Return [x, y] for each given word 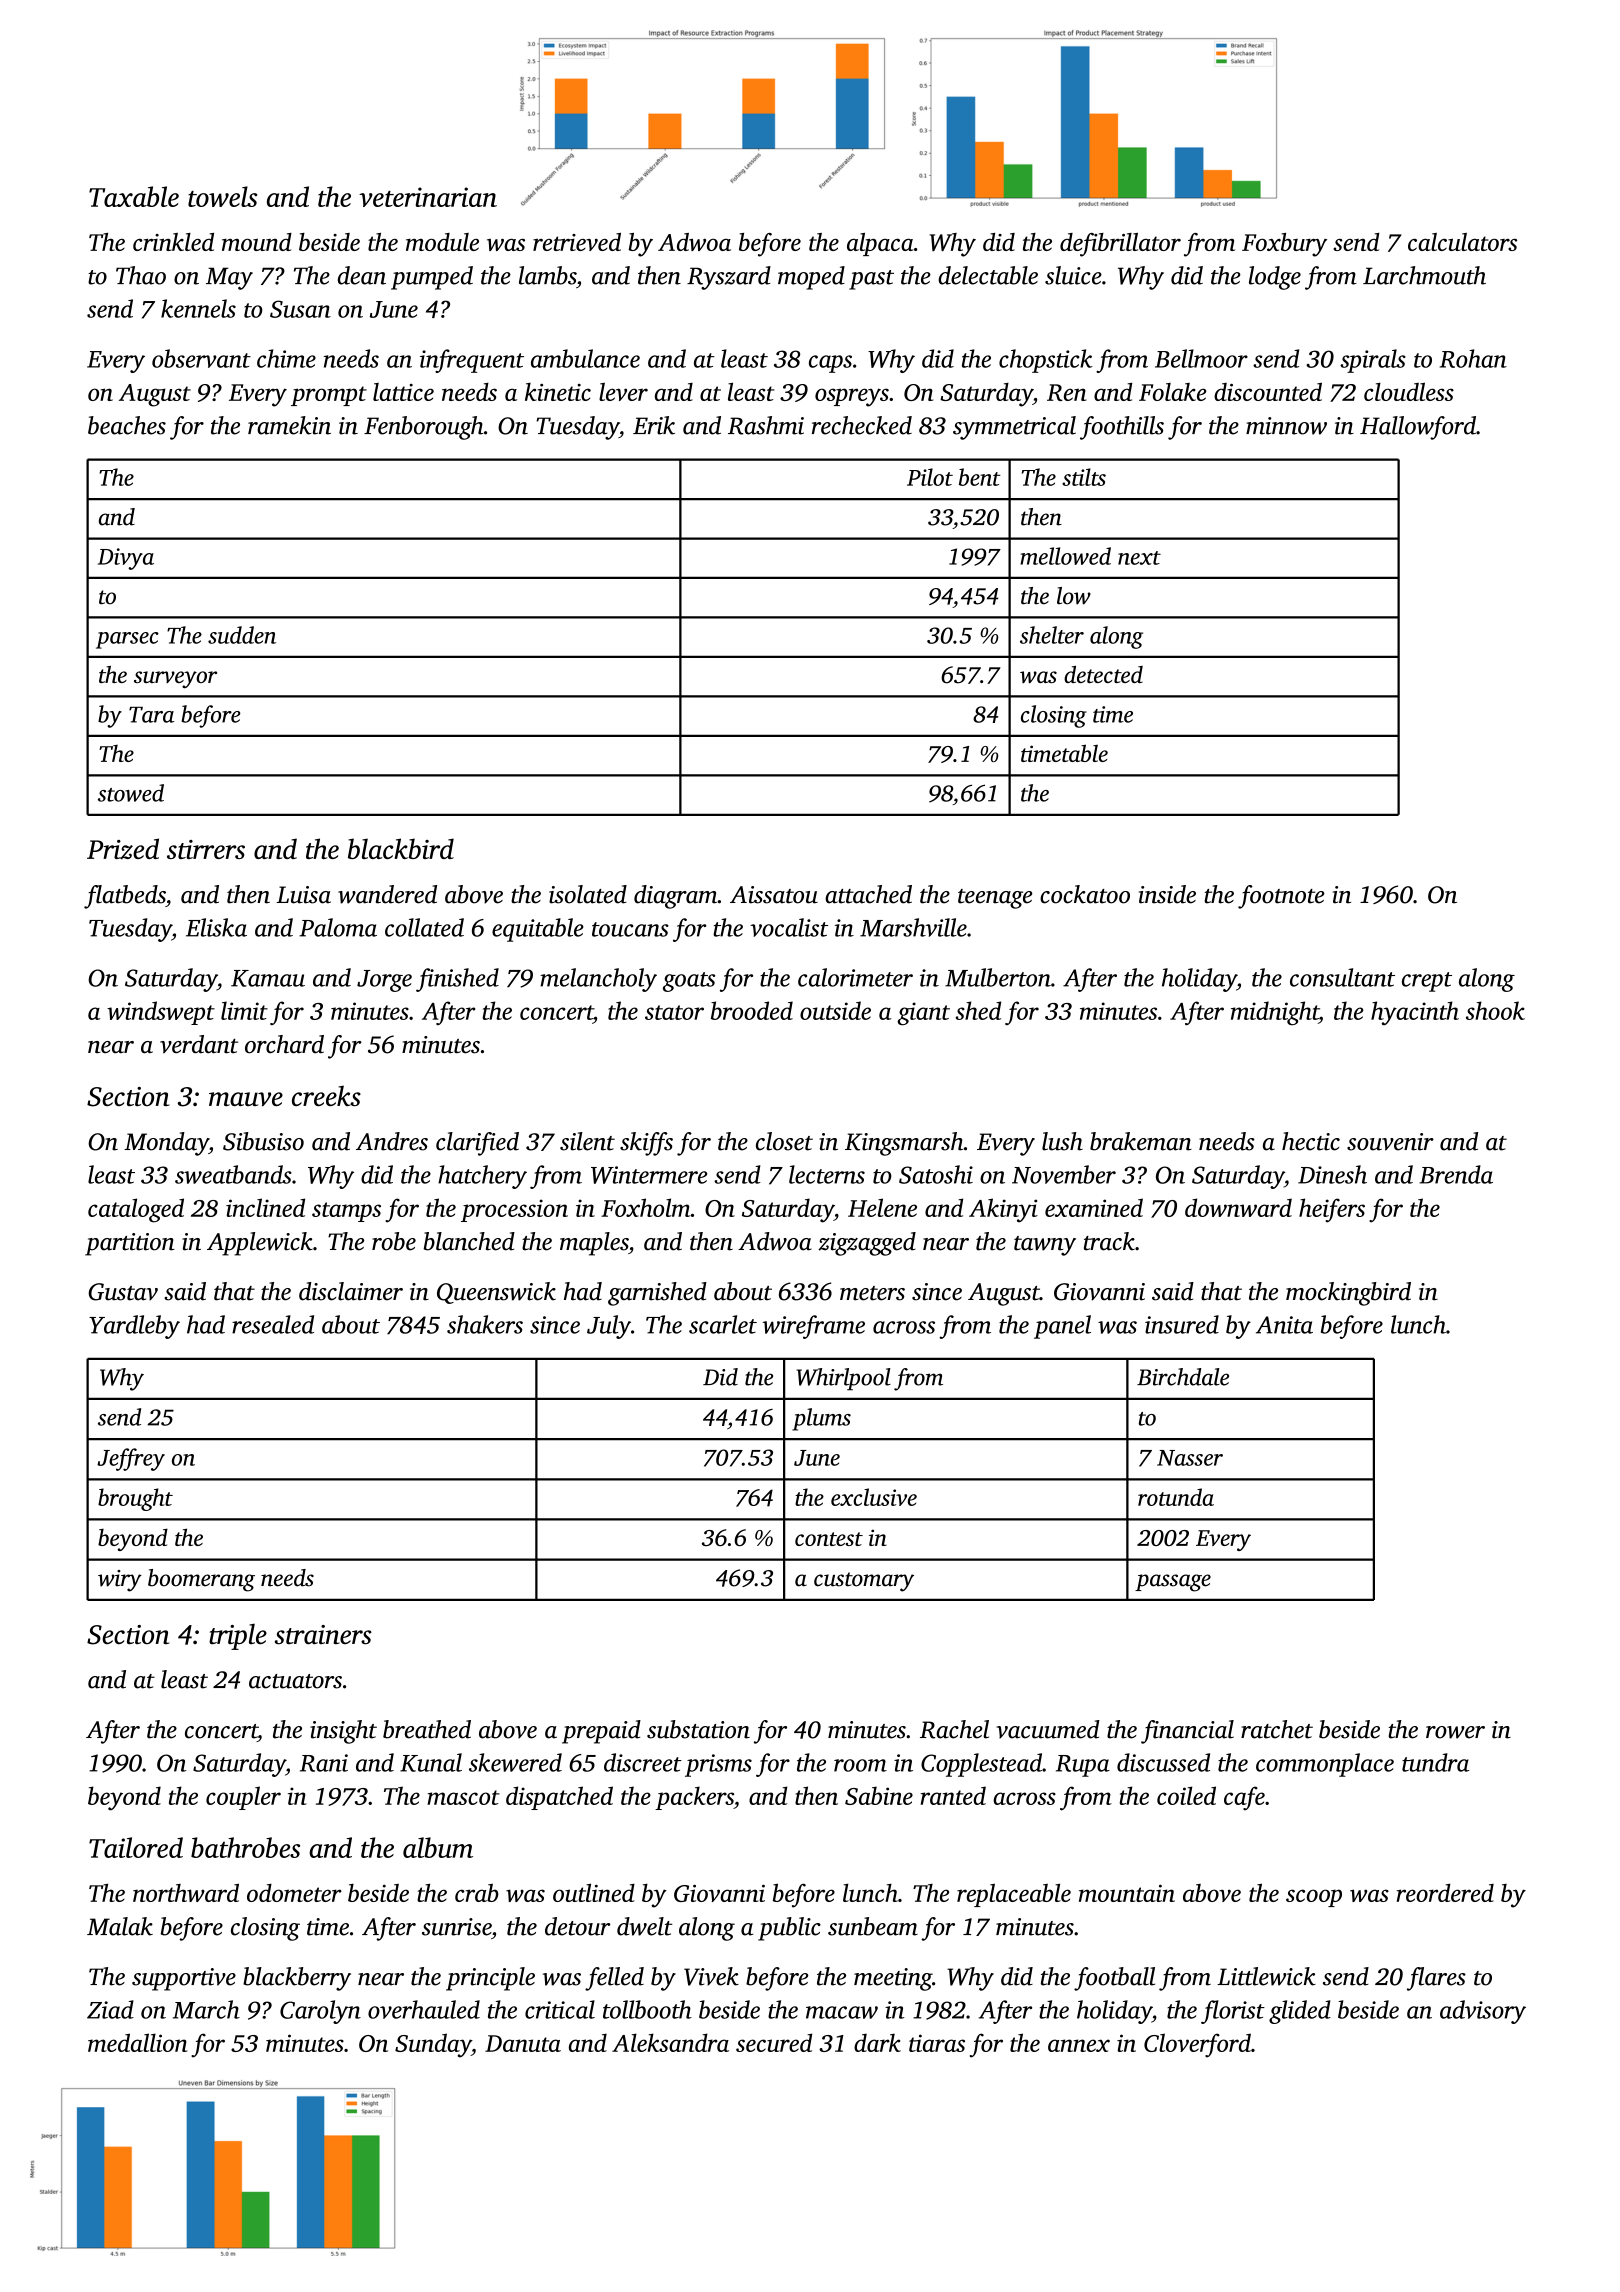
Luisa [303, 895]
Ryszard [729, 278]
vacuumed [1048, 1729]
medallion [138, 2042]
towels [222, 196]
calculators [1462, 242]
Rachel [954, 1729]
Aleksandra [670, 2042]
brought [135, 1499]
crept [1427, 982]
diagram [676, 897]
